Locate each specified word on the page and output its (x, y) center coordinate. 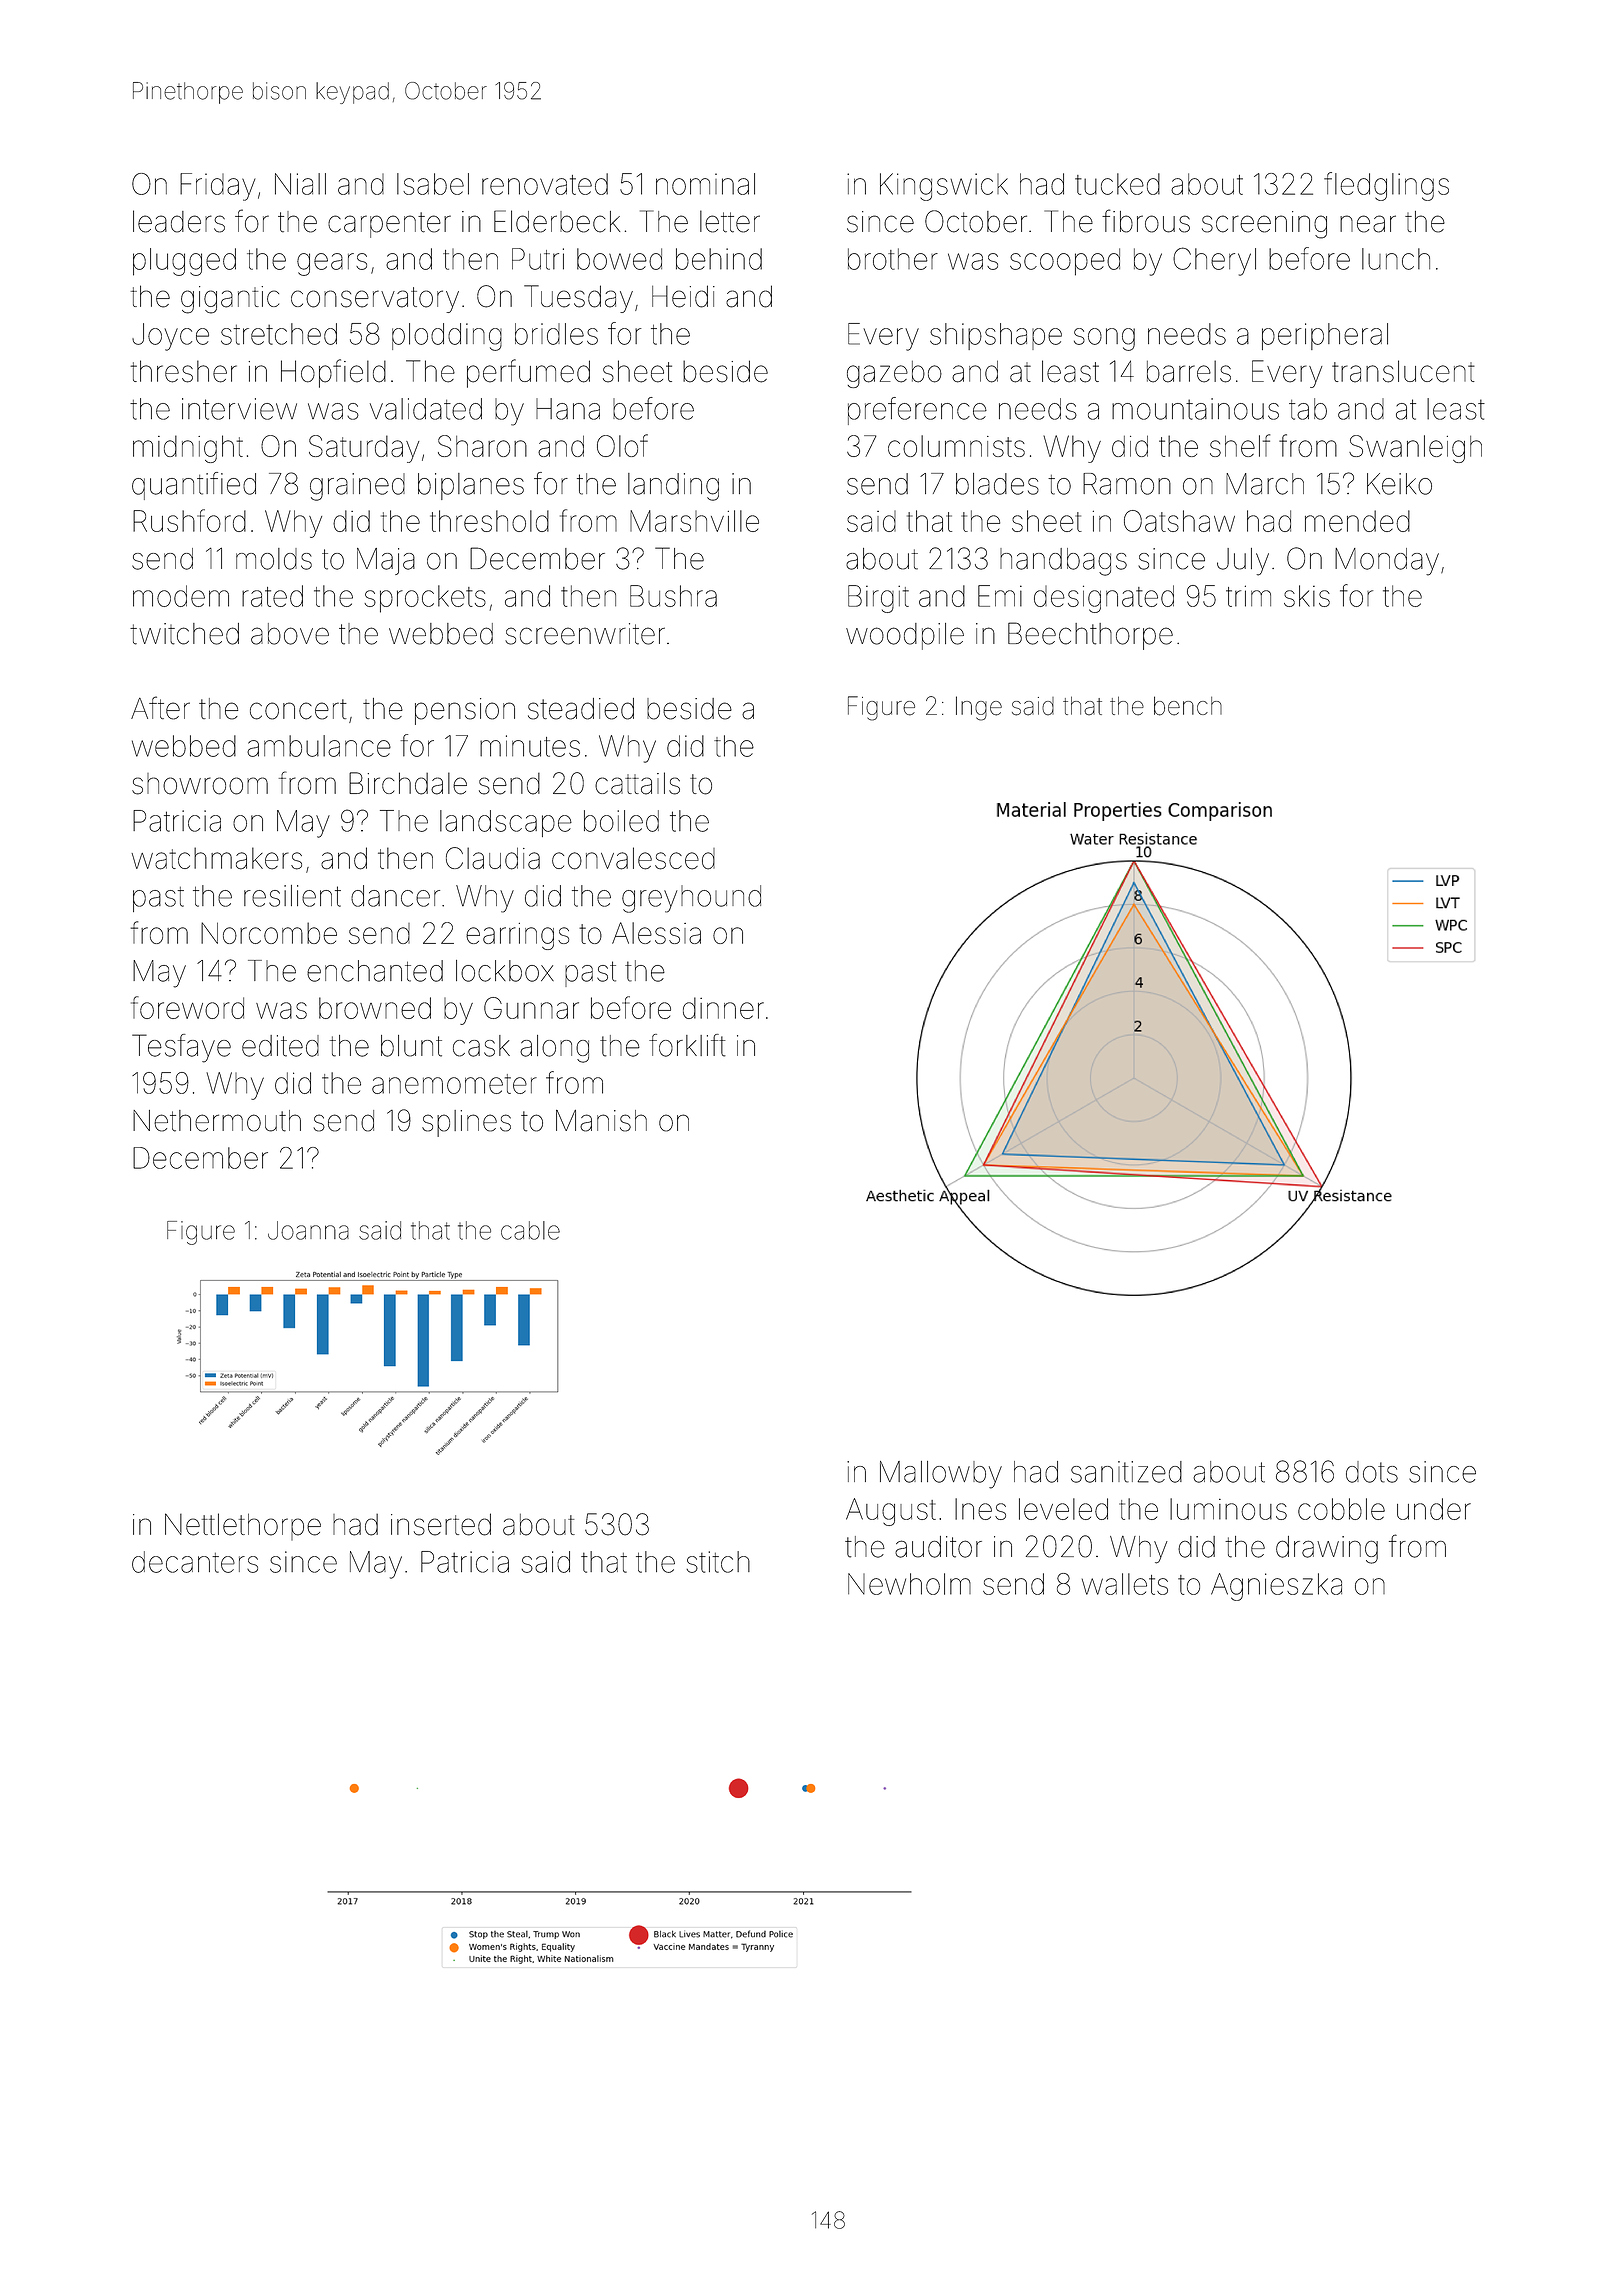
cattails (637, 783)
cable (530, 1230)
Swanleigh (1415, 449)
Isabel (433, 184)
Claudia (493, 858)
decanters (195, 1562)
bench (1188, 706)
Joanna (308, 1230)
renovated (545, 184)
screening (1264, 225)
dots (1372, 1472)
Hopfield (333, 373)
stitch (718, 1562)
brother (893, 259)
